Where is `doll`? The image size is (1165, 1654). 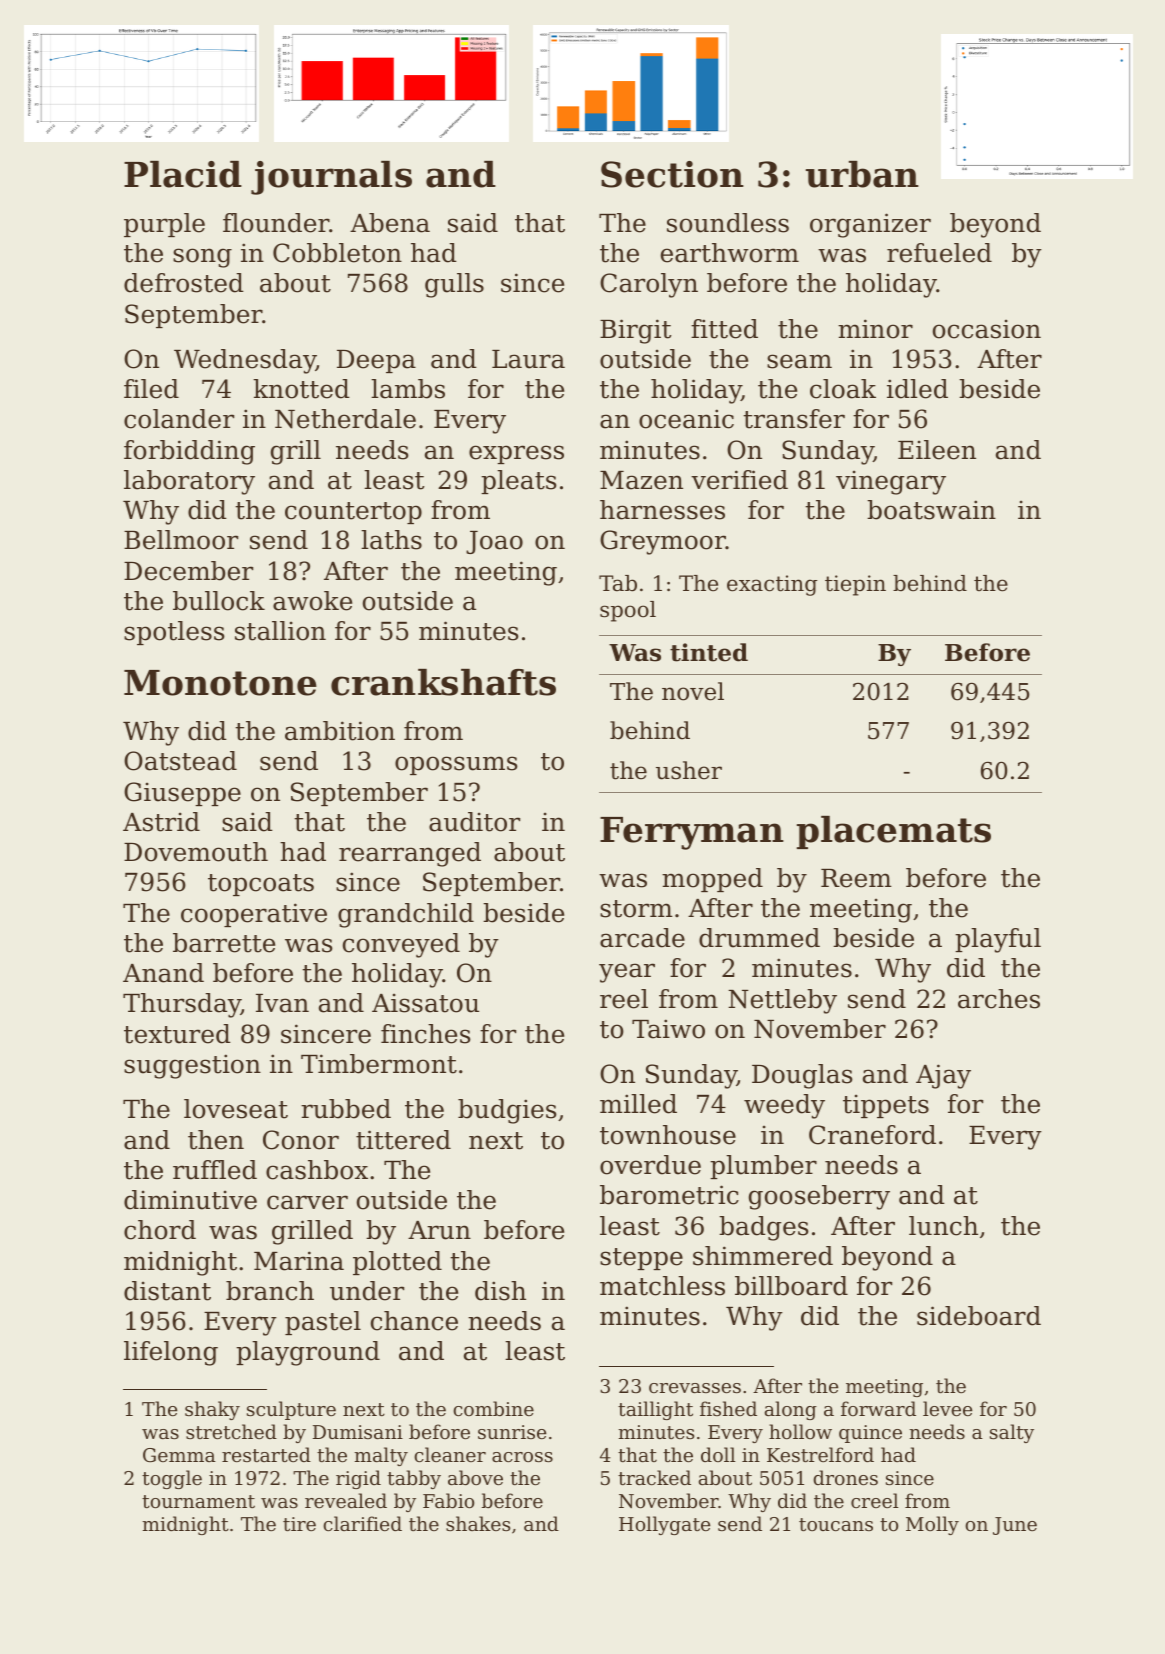 doll is located at coordinates (718, 1454).
